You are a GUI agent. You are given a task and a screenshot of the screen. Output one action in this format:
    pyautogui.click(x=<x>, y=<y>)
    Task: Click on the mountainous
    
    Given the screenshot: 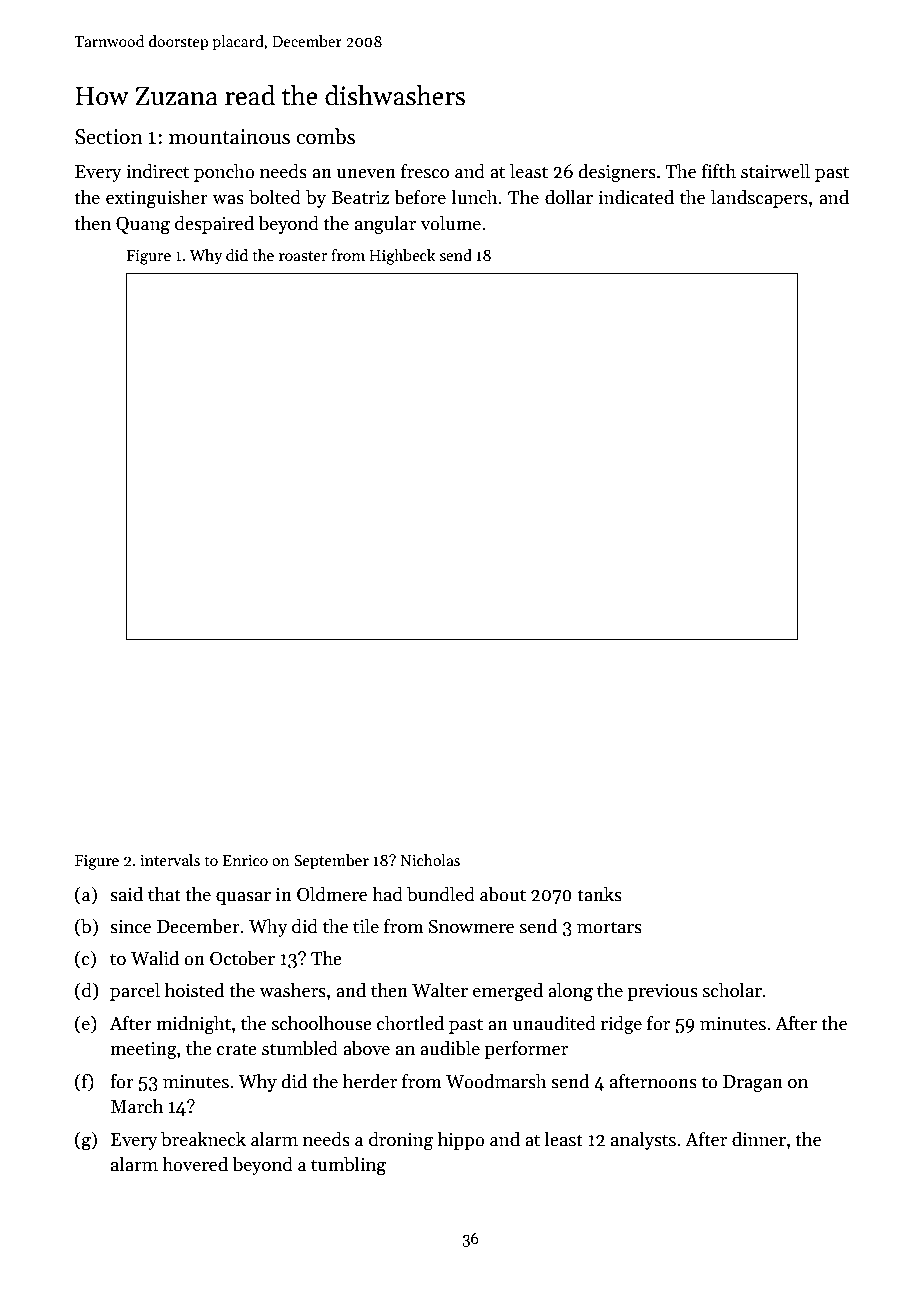 What is the action you would take?
    pyautogui.click(x=229, y=137)
